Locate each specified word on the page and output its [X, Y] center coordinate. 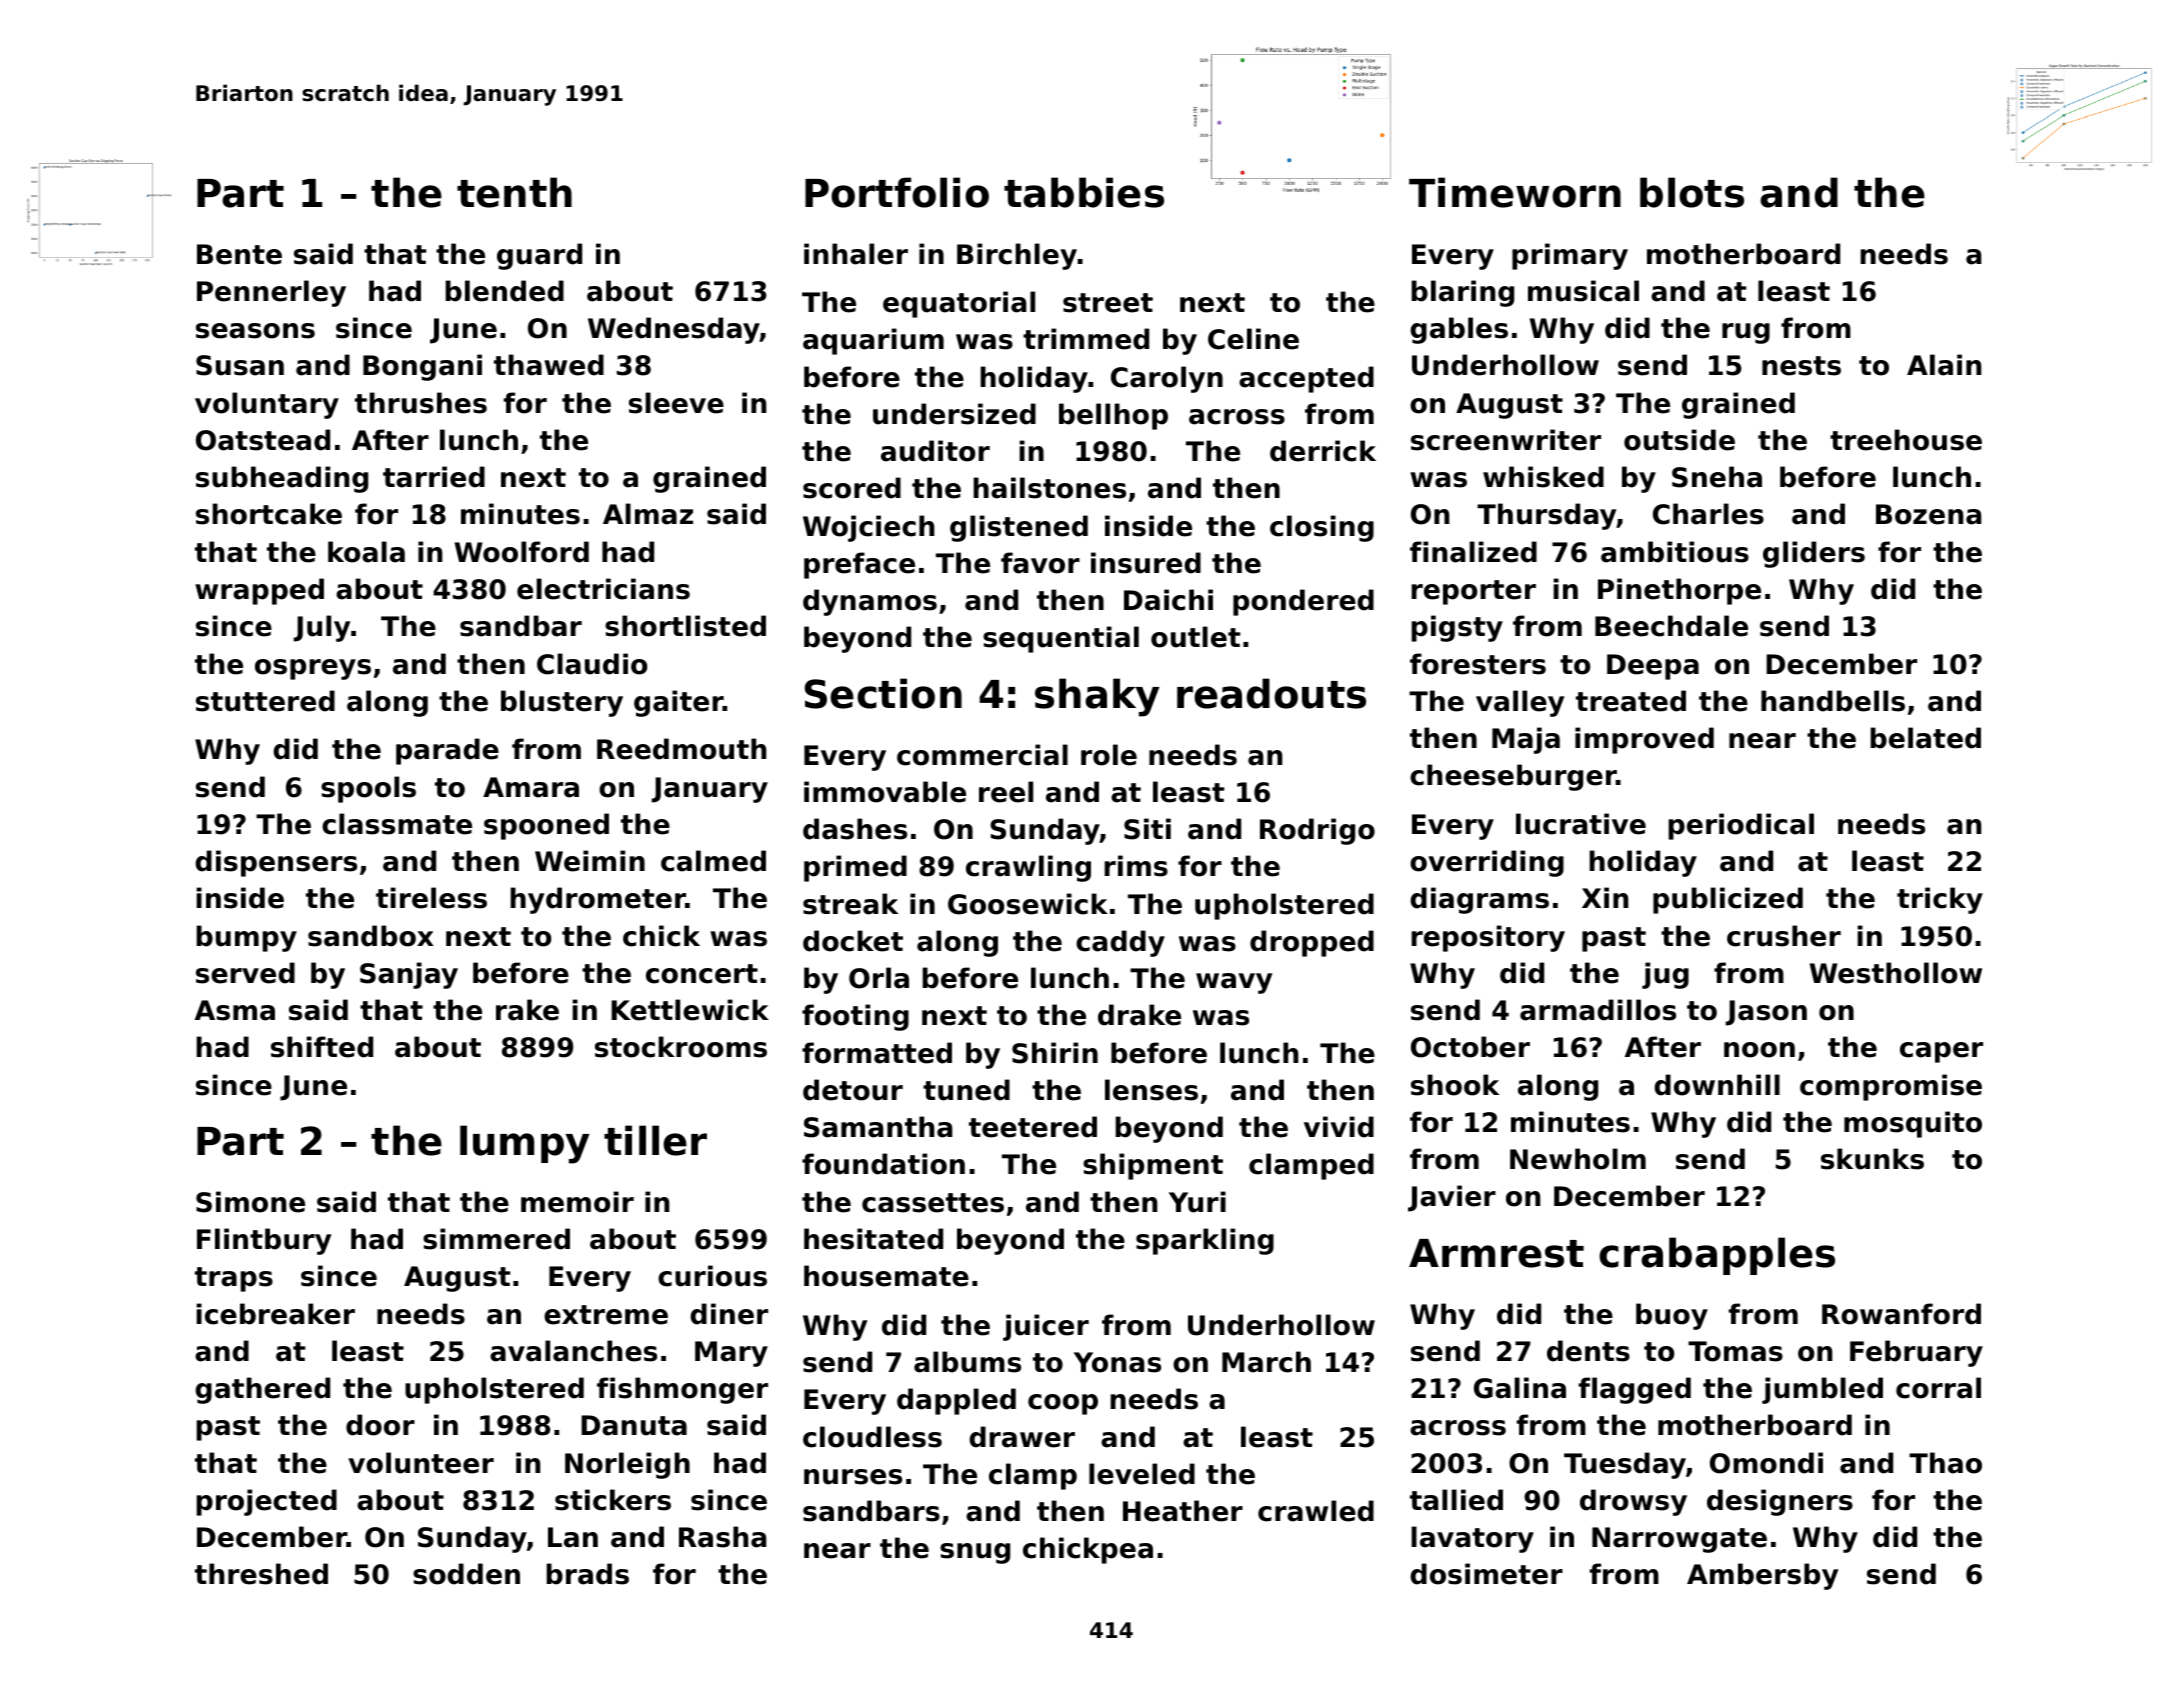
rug [1746, 333]
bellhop [1113, 416]
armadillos [1598, 1010]
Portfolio [897, 192]
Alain [1944, 365]
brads [587, 1574]
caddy [1120, 943]
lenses [1151, 1090]
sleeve [676, 403]
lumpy [524, 1144]
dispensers [276, 863]
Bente [239, 254]
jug [1665, 975]
